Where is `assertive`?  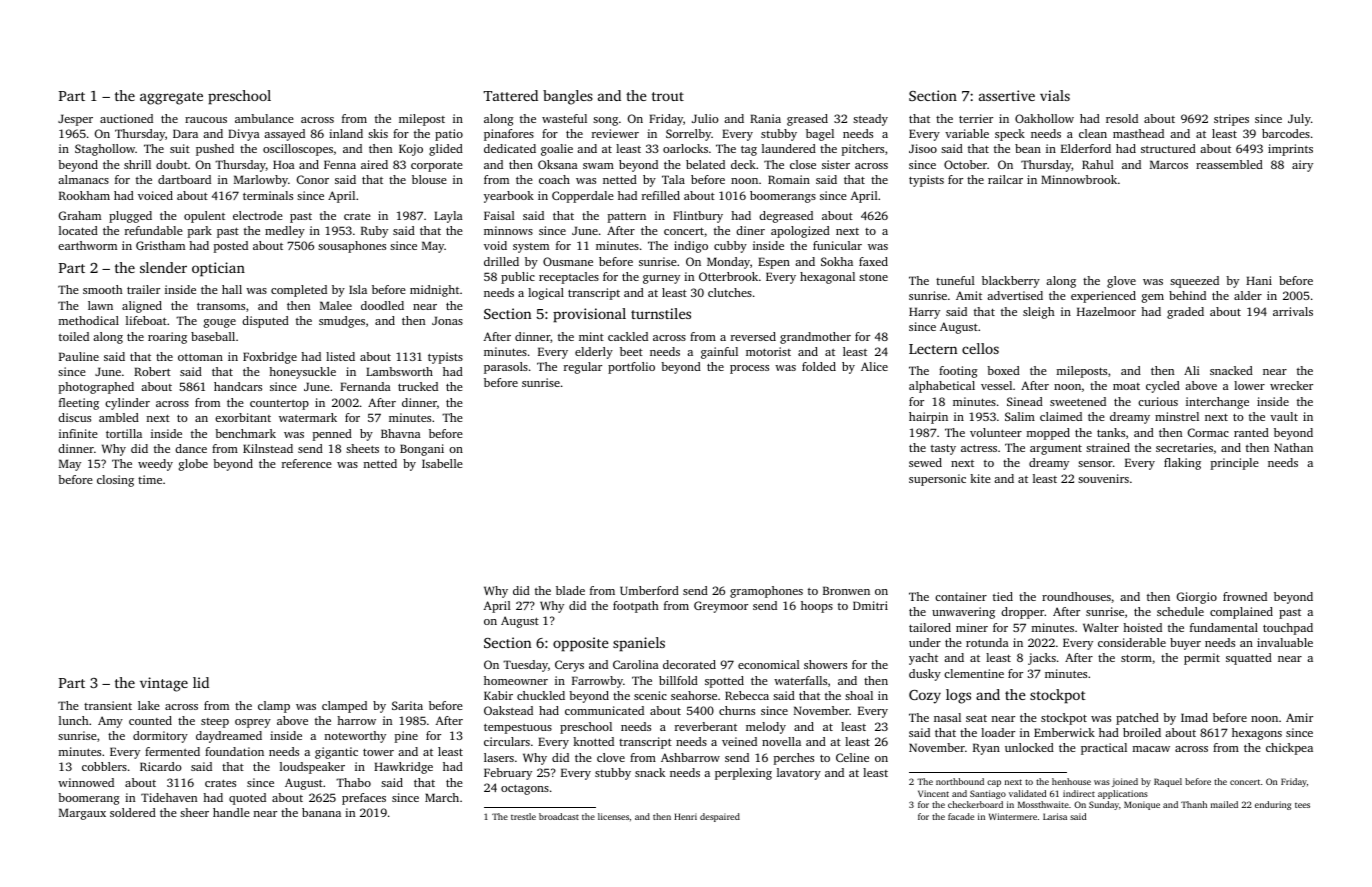
assertive is located at coordinates (1007, 95).
